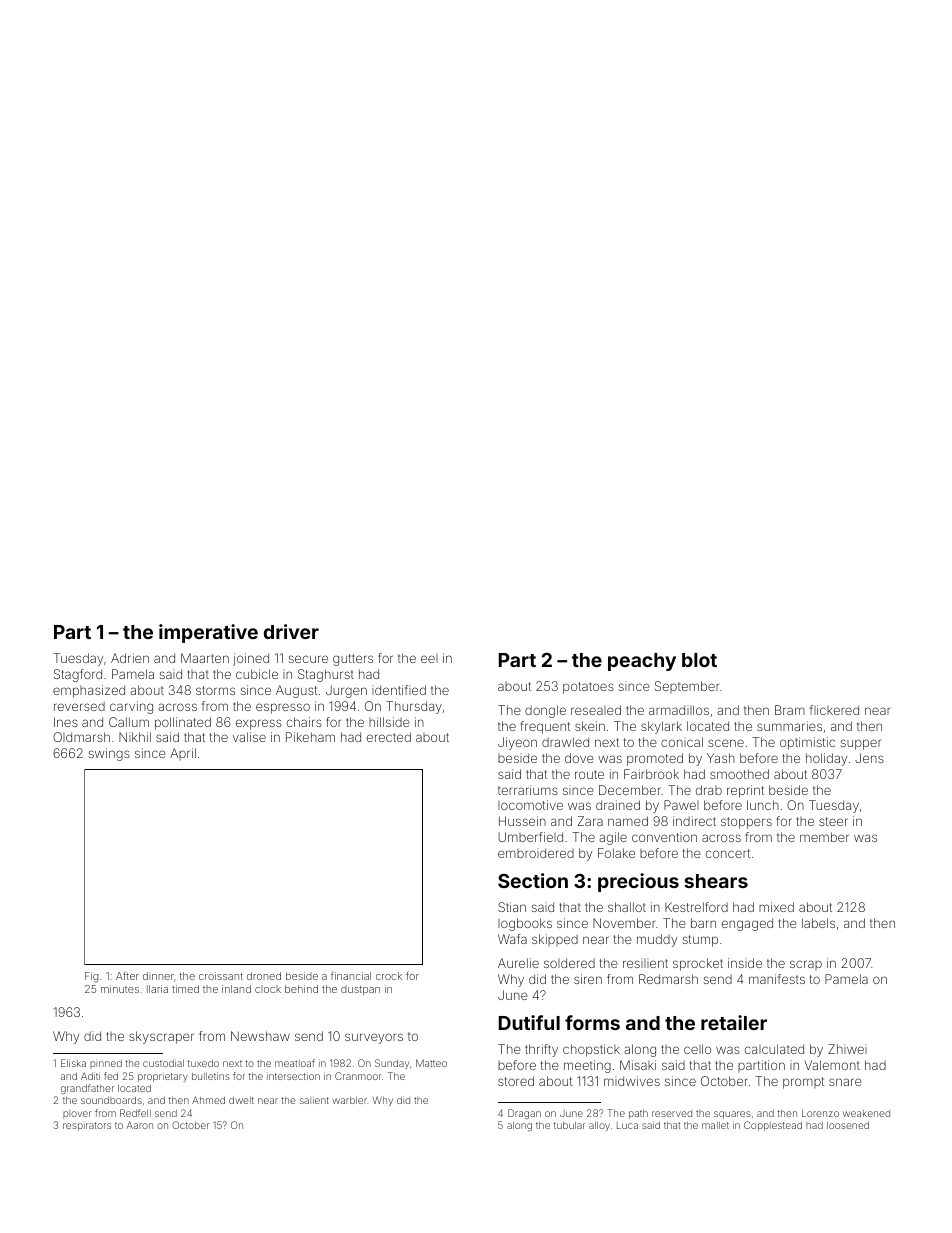 The width and height of the screenshot is (952, 1233). What do you see at coordinates (89, 691) in the screenshot?
I see `emphasized` at bounding box center [89, 691].
